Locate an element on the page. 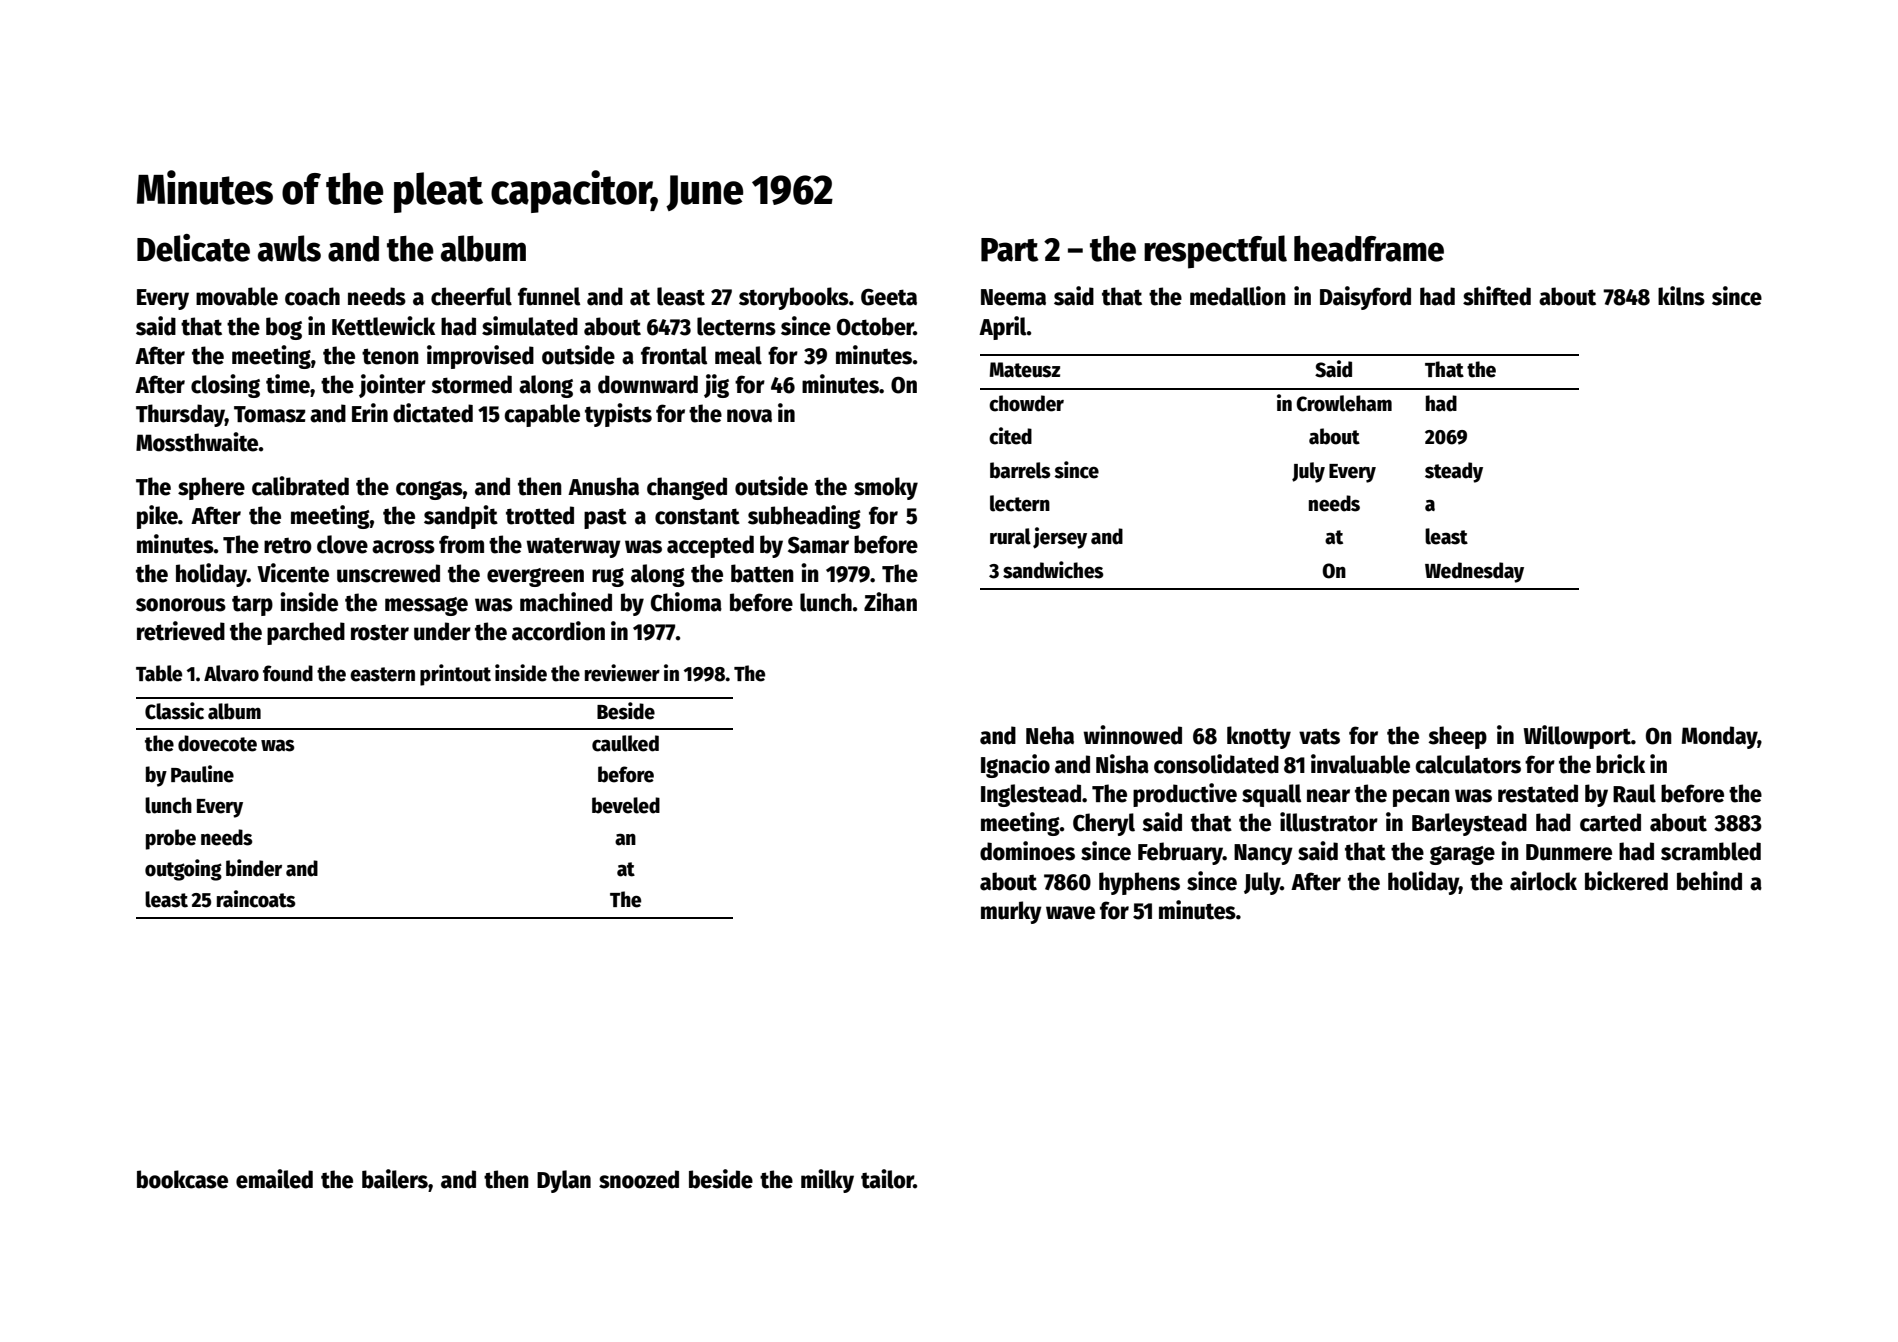  barrels is located at coordinates (1020, 470).
